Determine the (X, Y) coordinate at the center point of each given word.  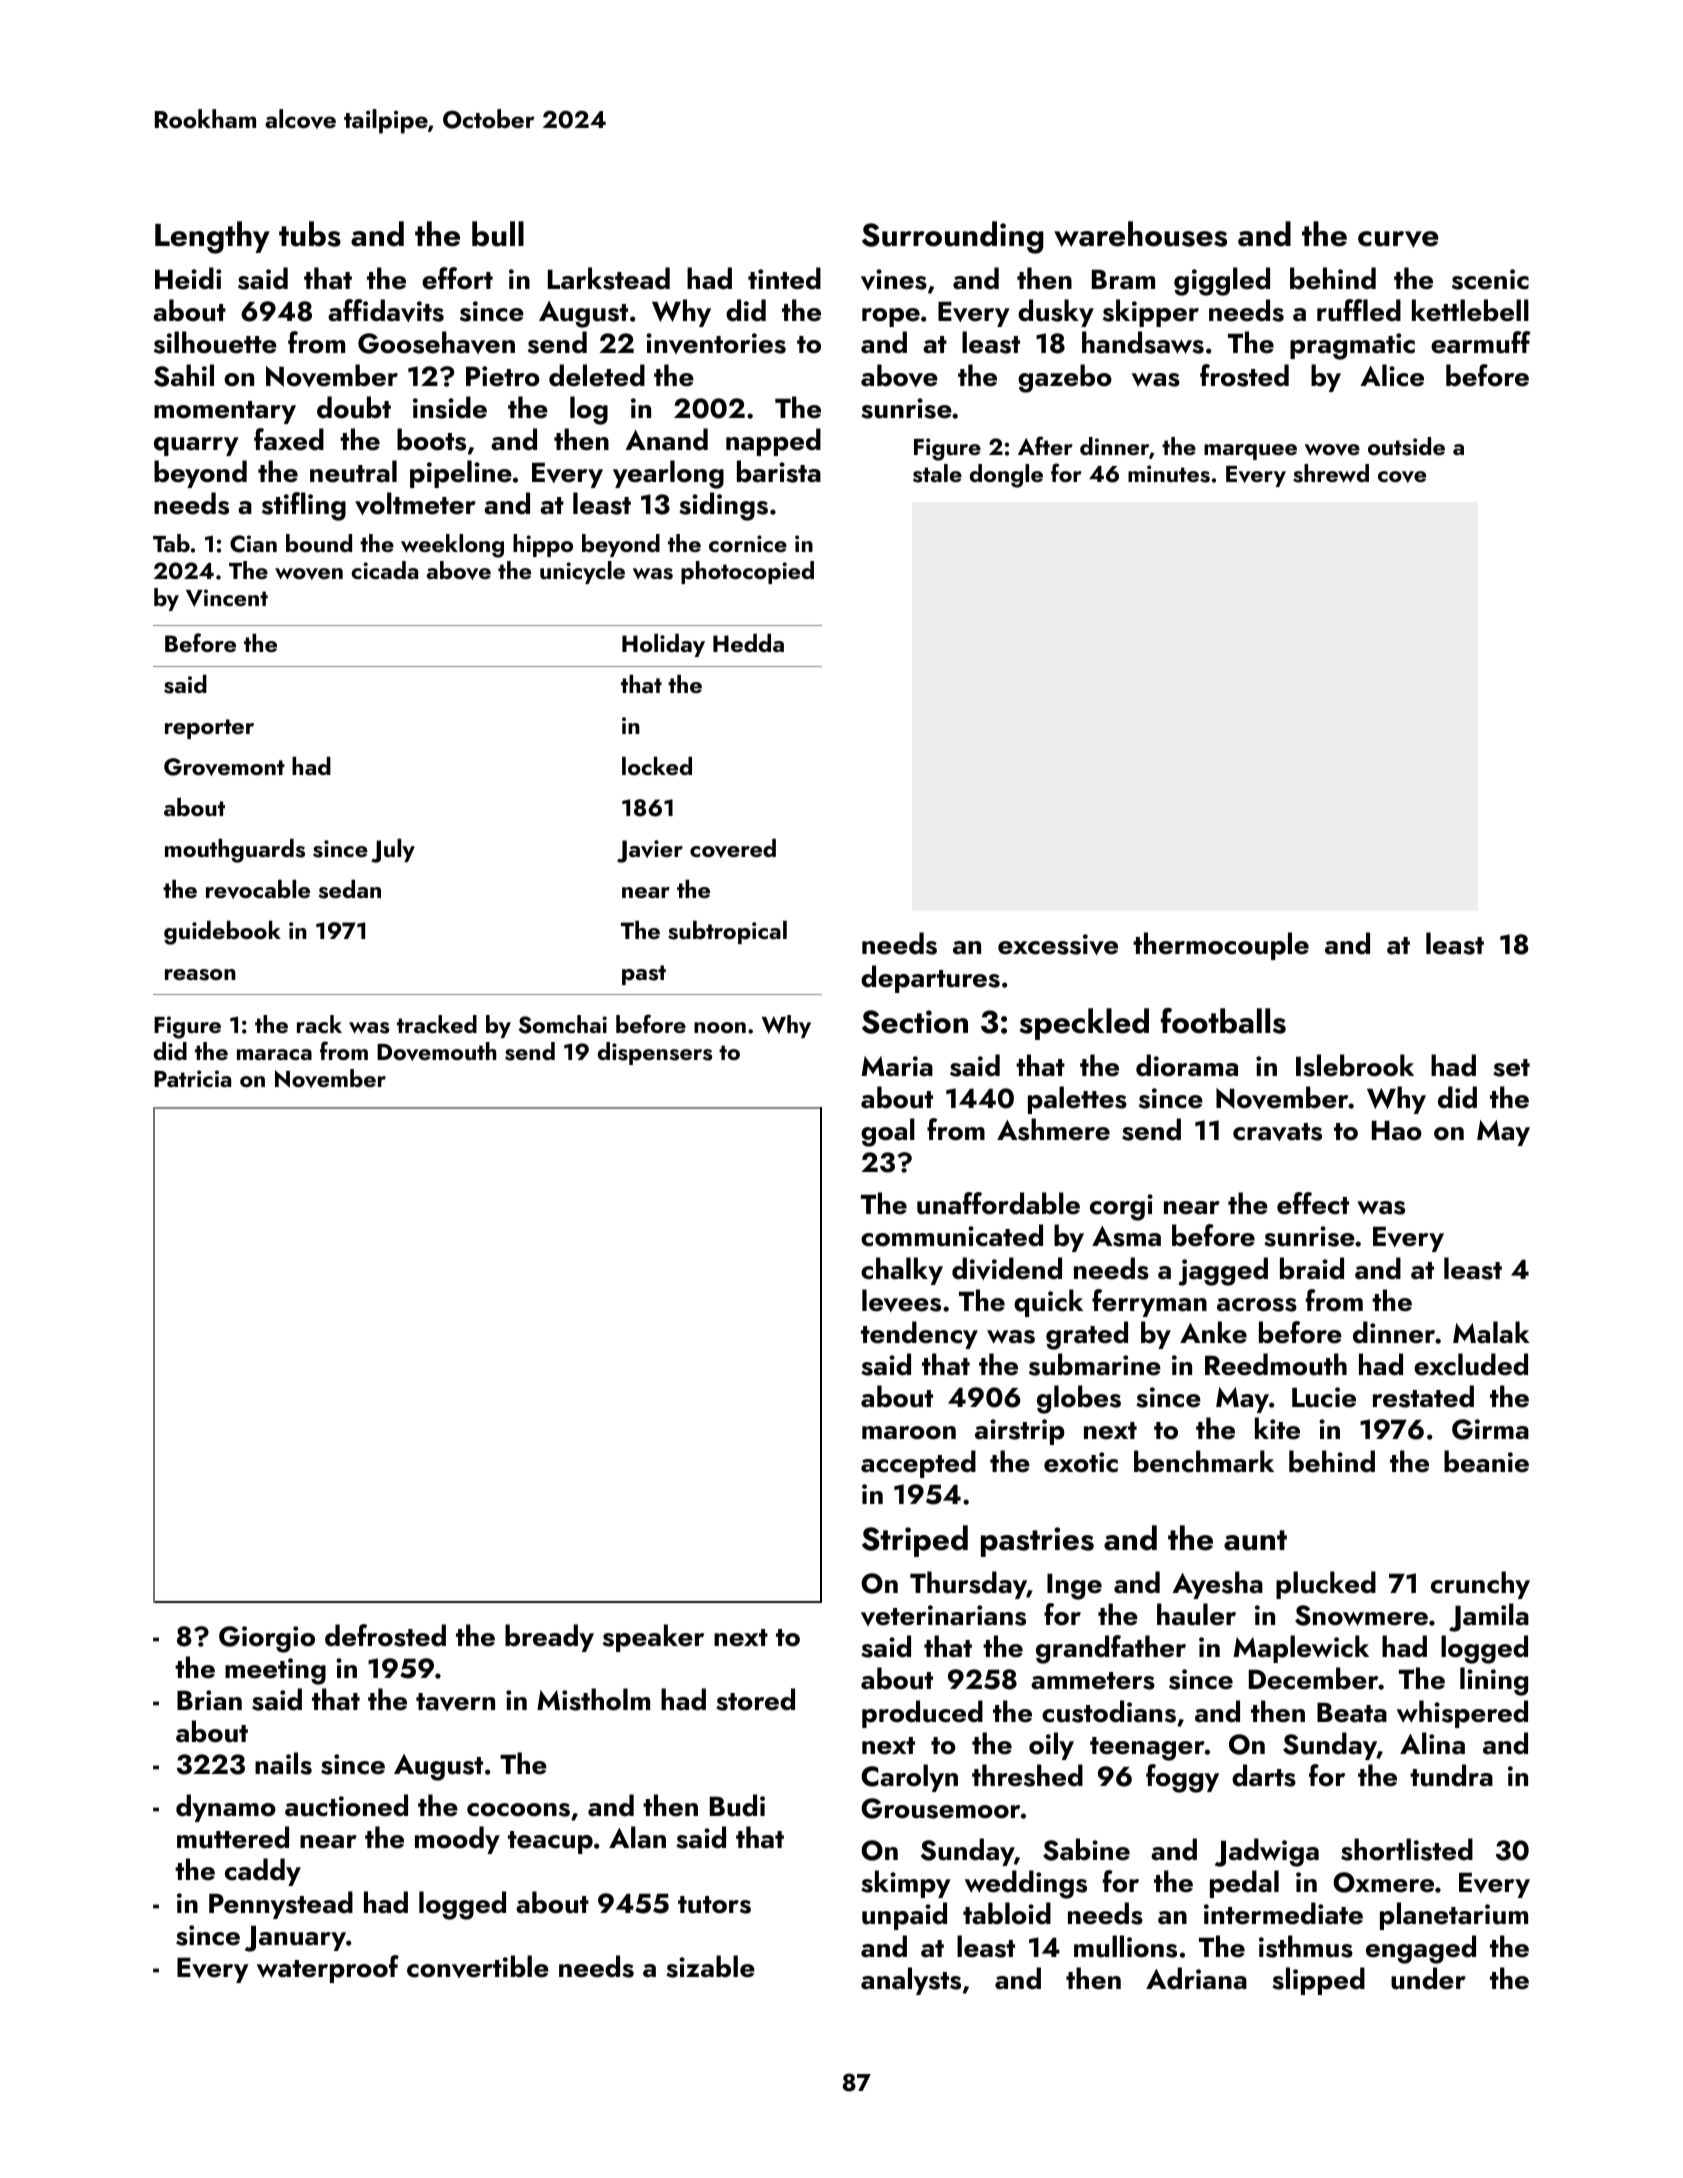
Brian (209, 1700)
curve (1398, 239)
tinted (784, 278)
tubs (310, 234)
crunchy (1480, 1585)
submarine (1095, 1364)
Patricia (192, 1078)
